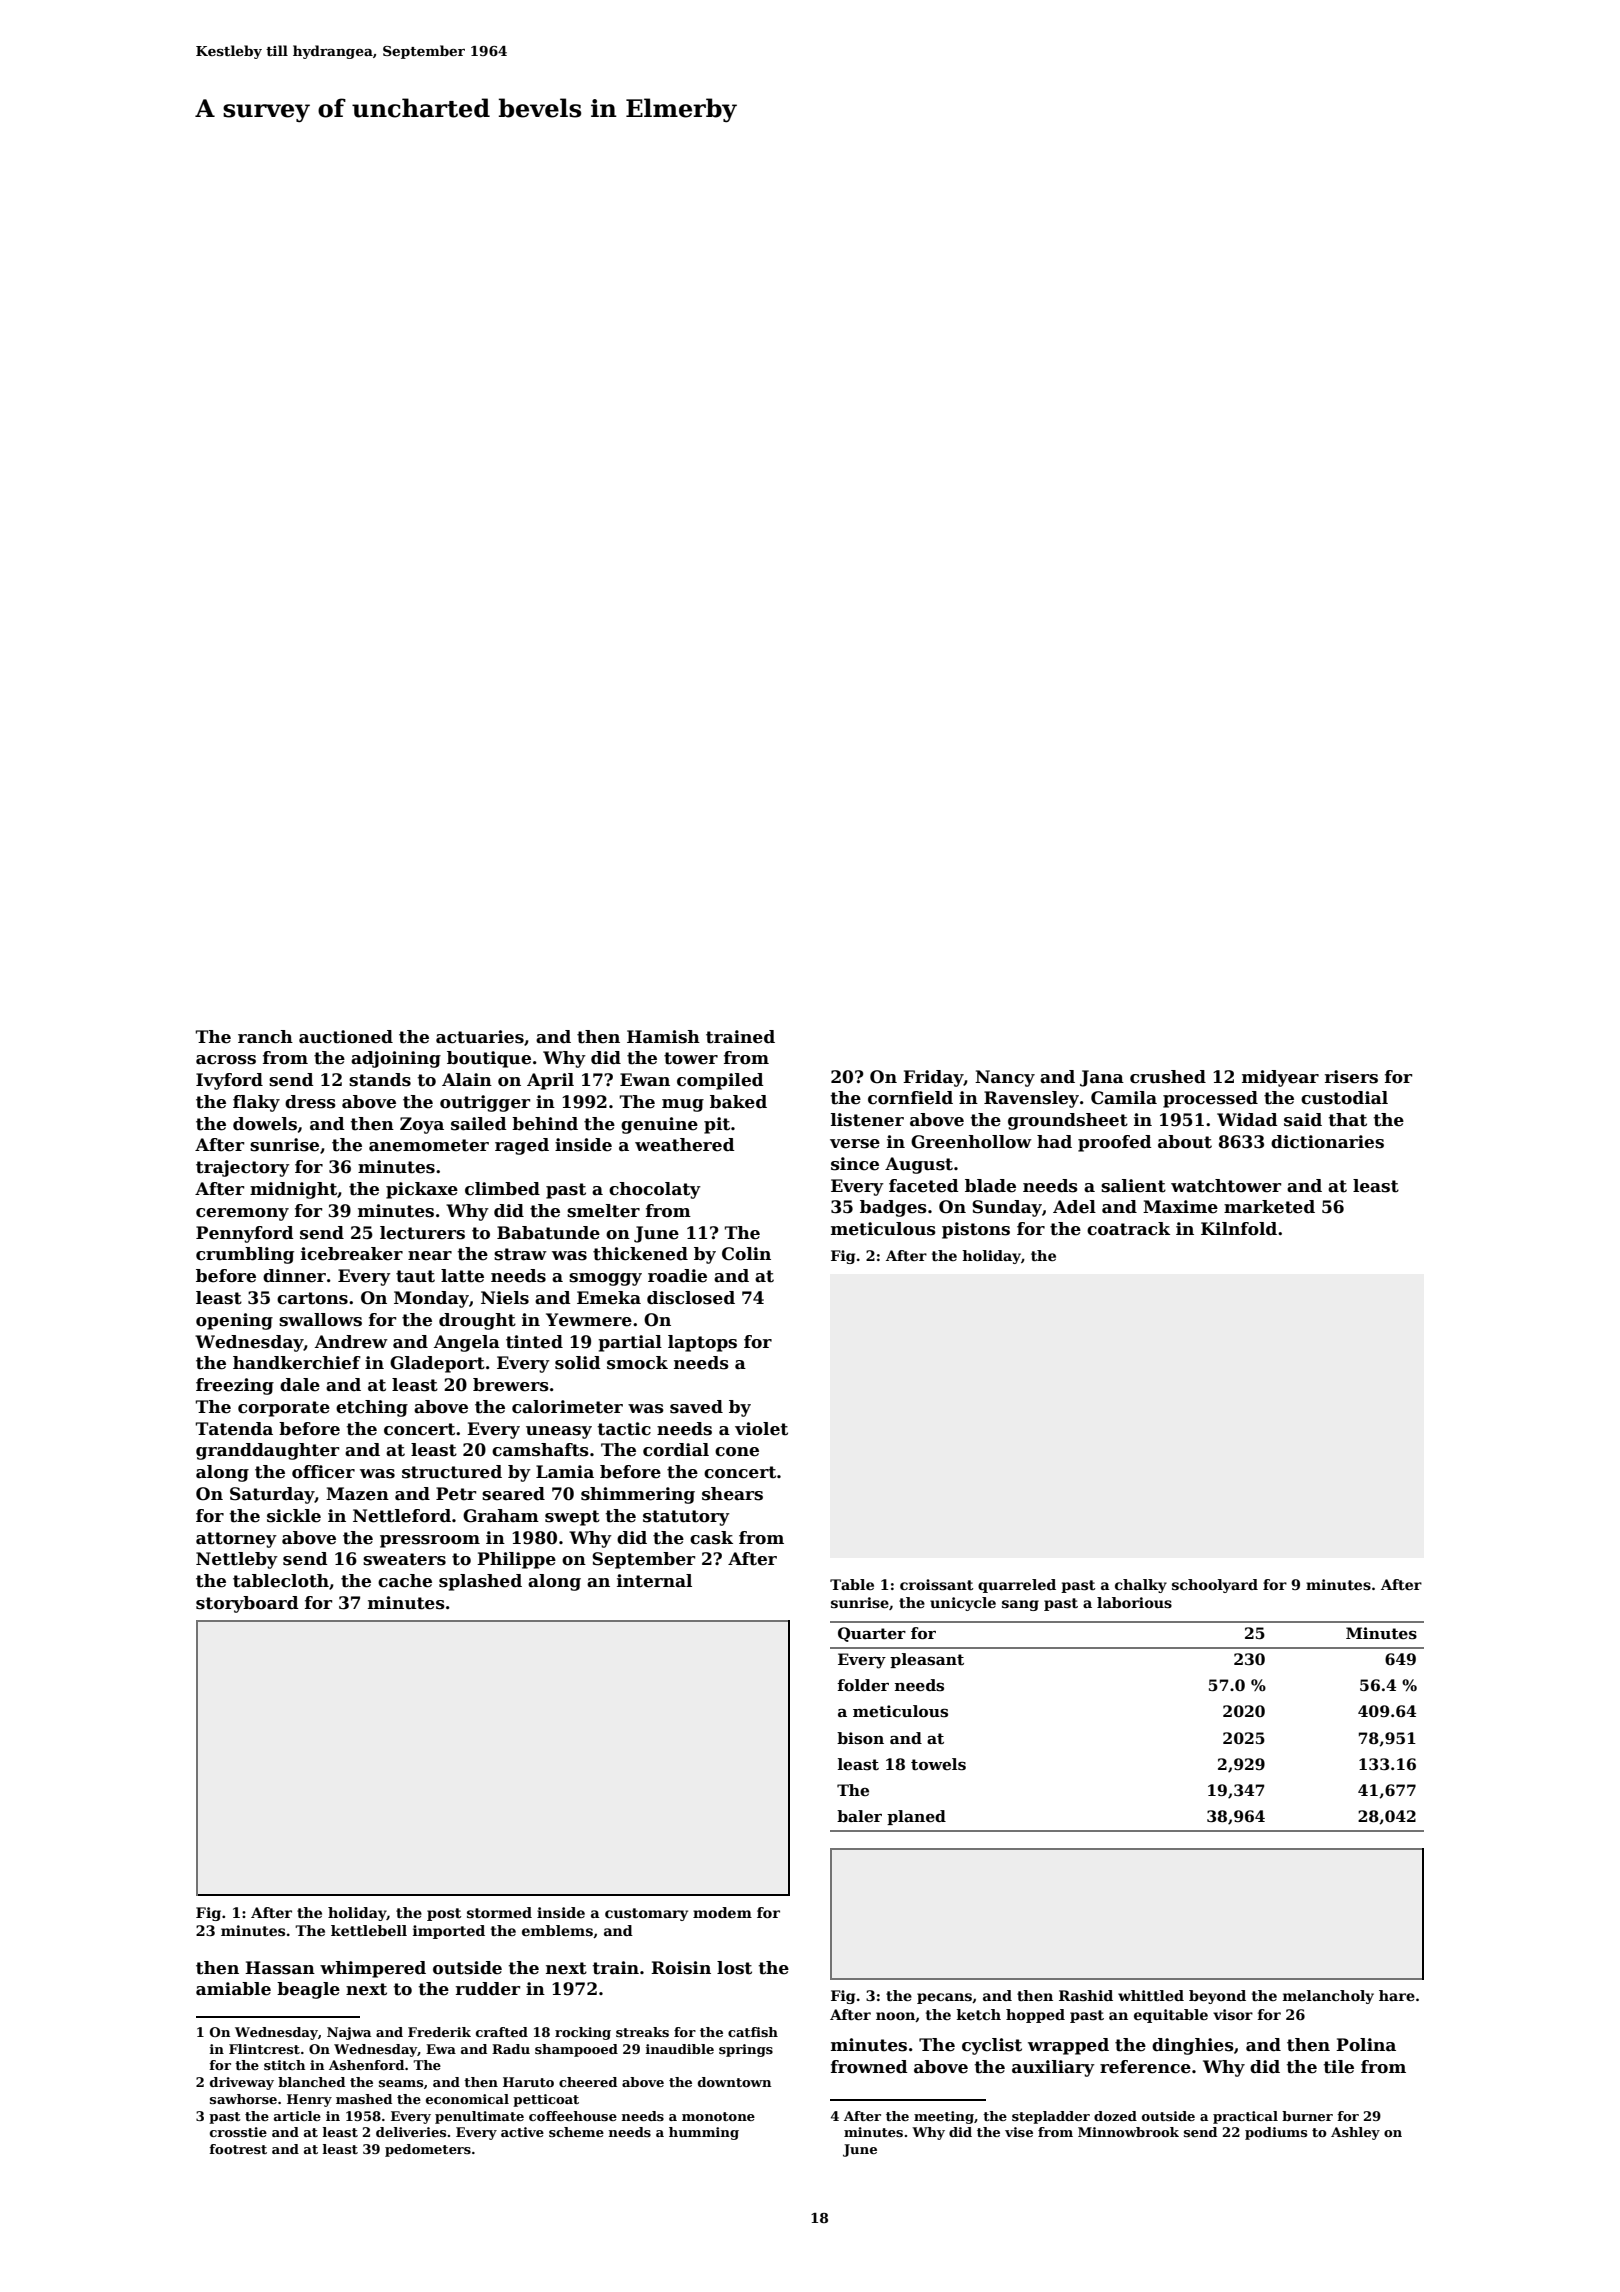  Describe the element at coordinates (860, 1738) in the screenshot. I see `bison` at that location.
